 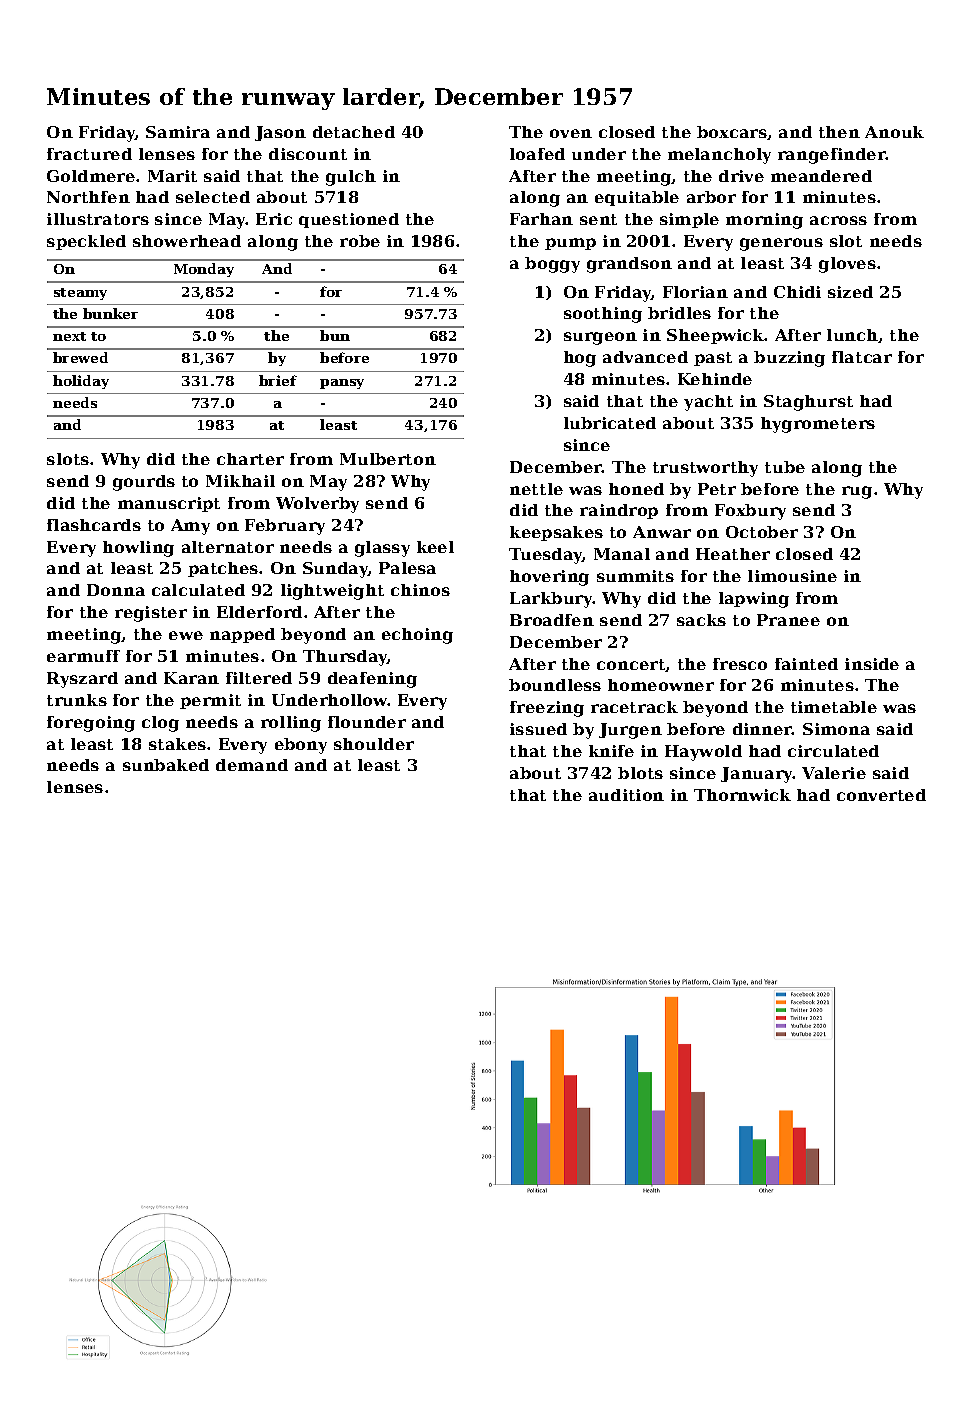 What do you see at coordinates (580, 359) in the page?
I see `hog` at bounding box center [580, 359].
